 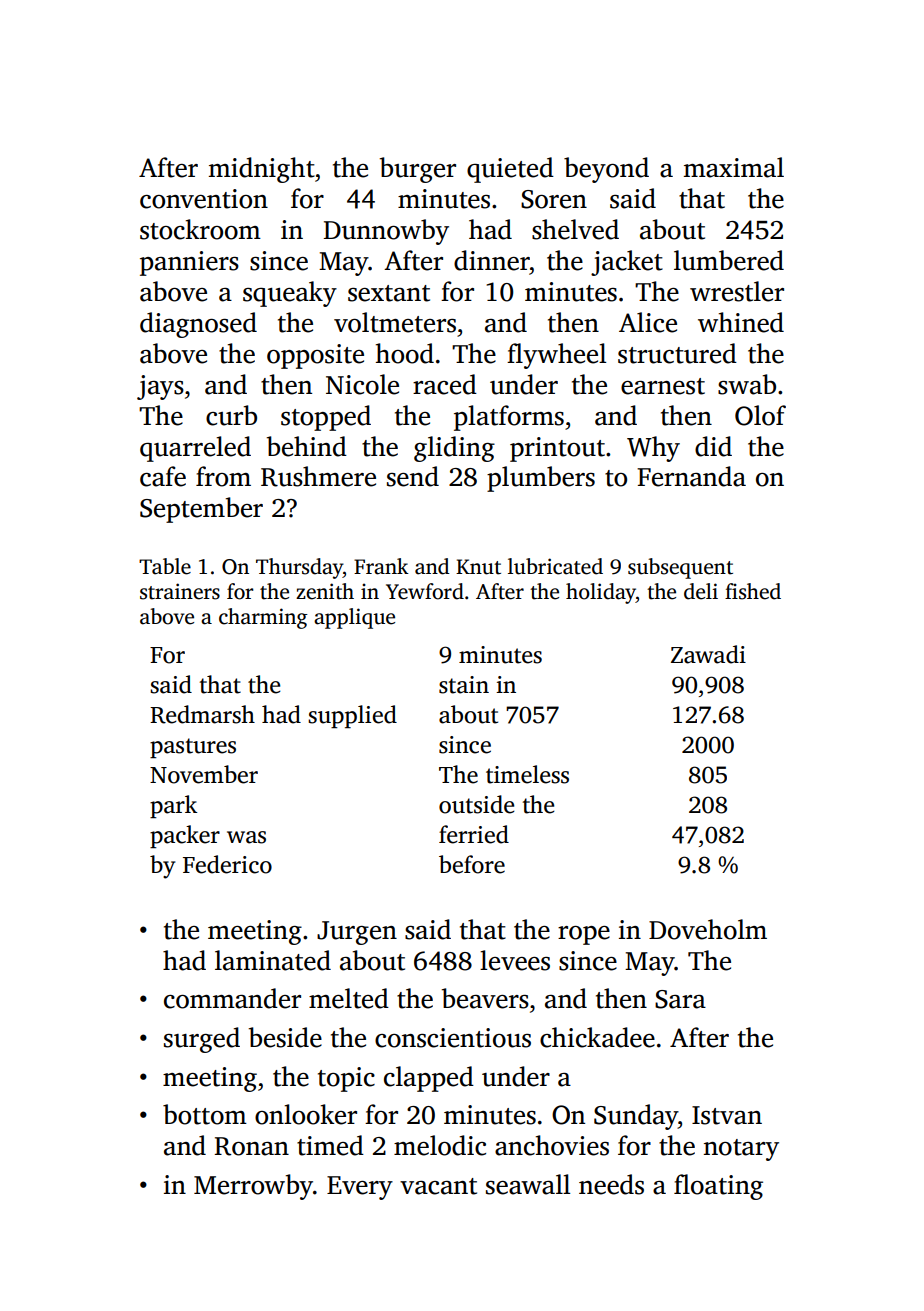 I want to click on seawall, so click(x=528, y=1184).
